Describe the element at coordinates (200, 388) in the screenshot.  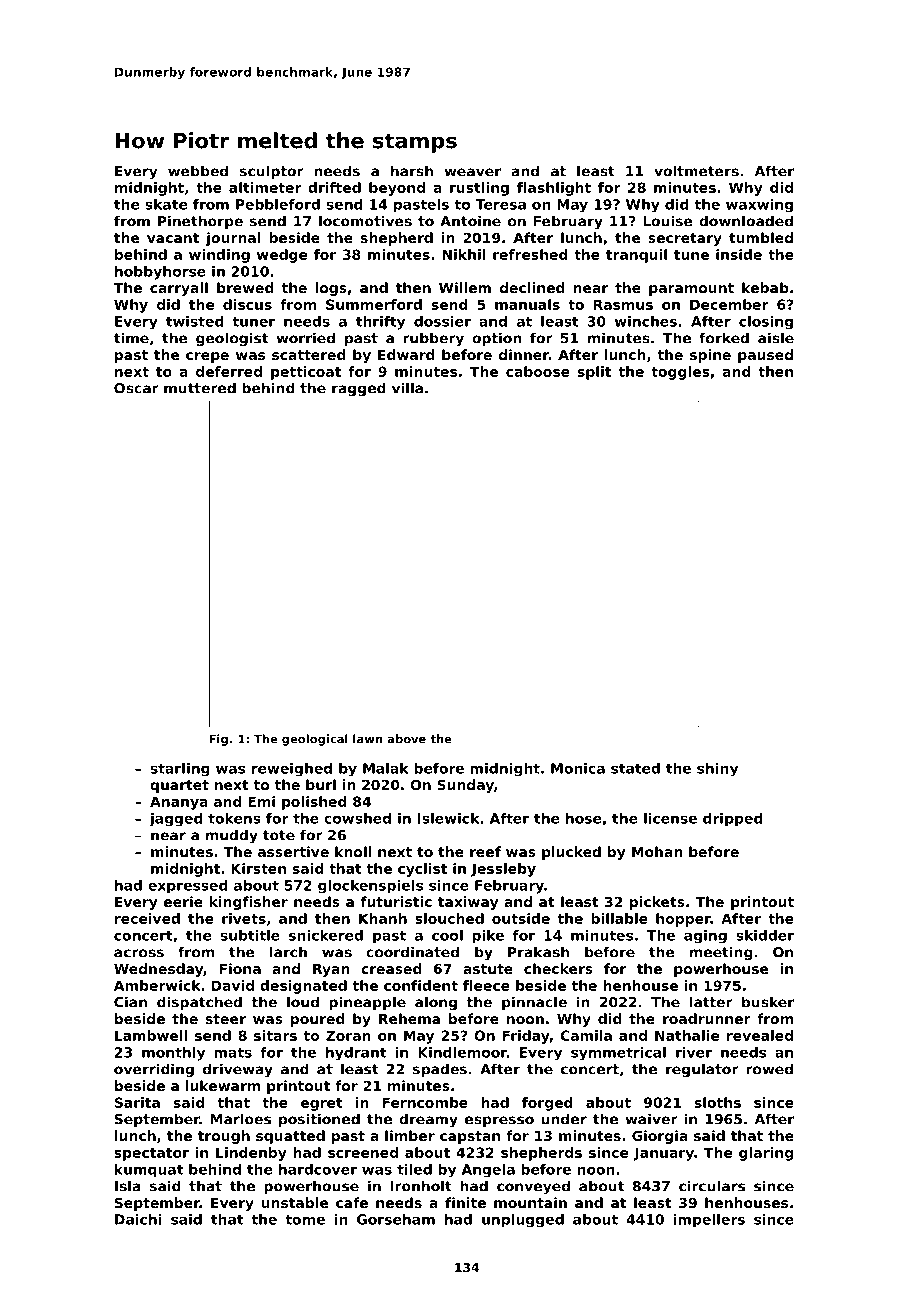
I see `muttered` at that location.
